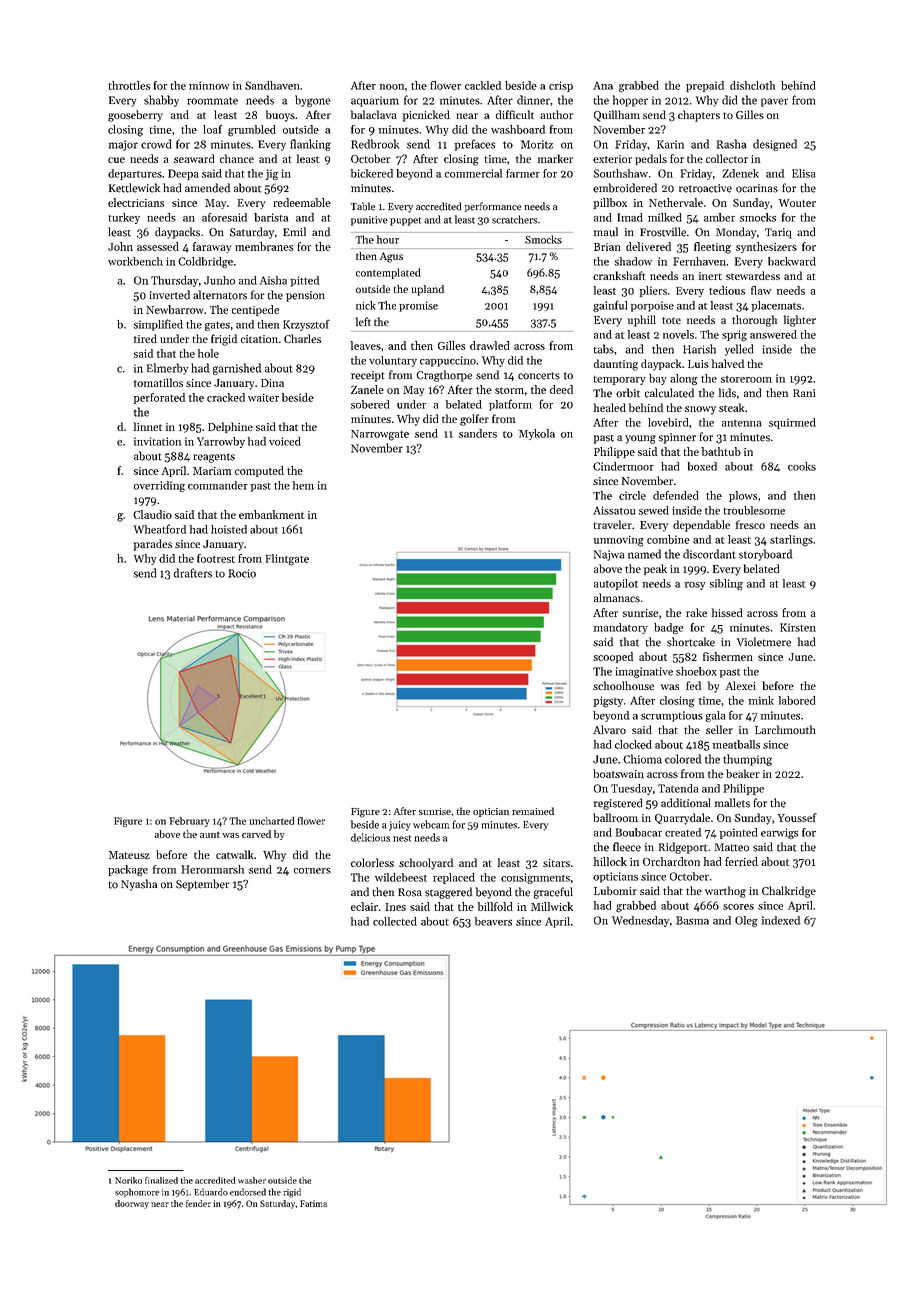 The image size is (924, 1308). What do you see at coordinates (256, 834) in the image?
I see `carved` at bounding box center [256, 834].
